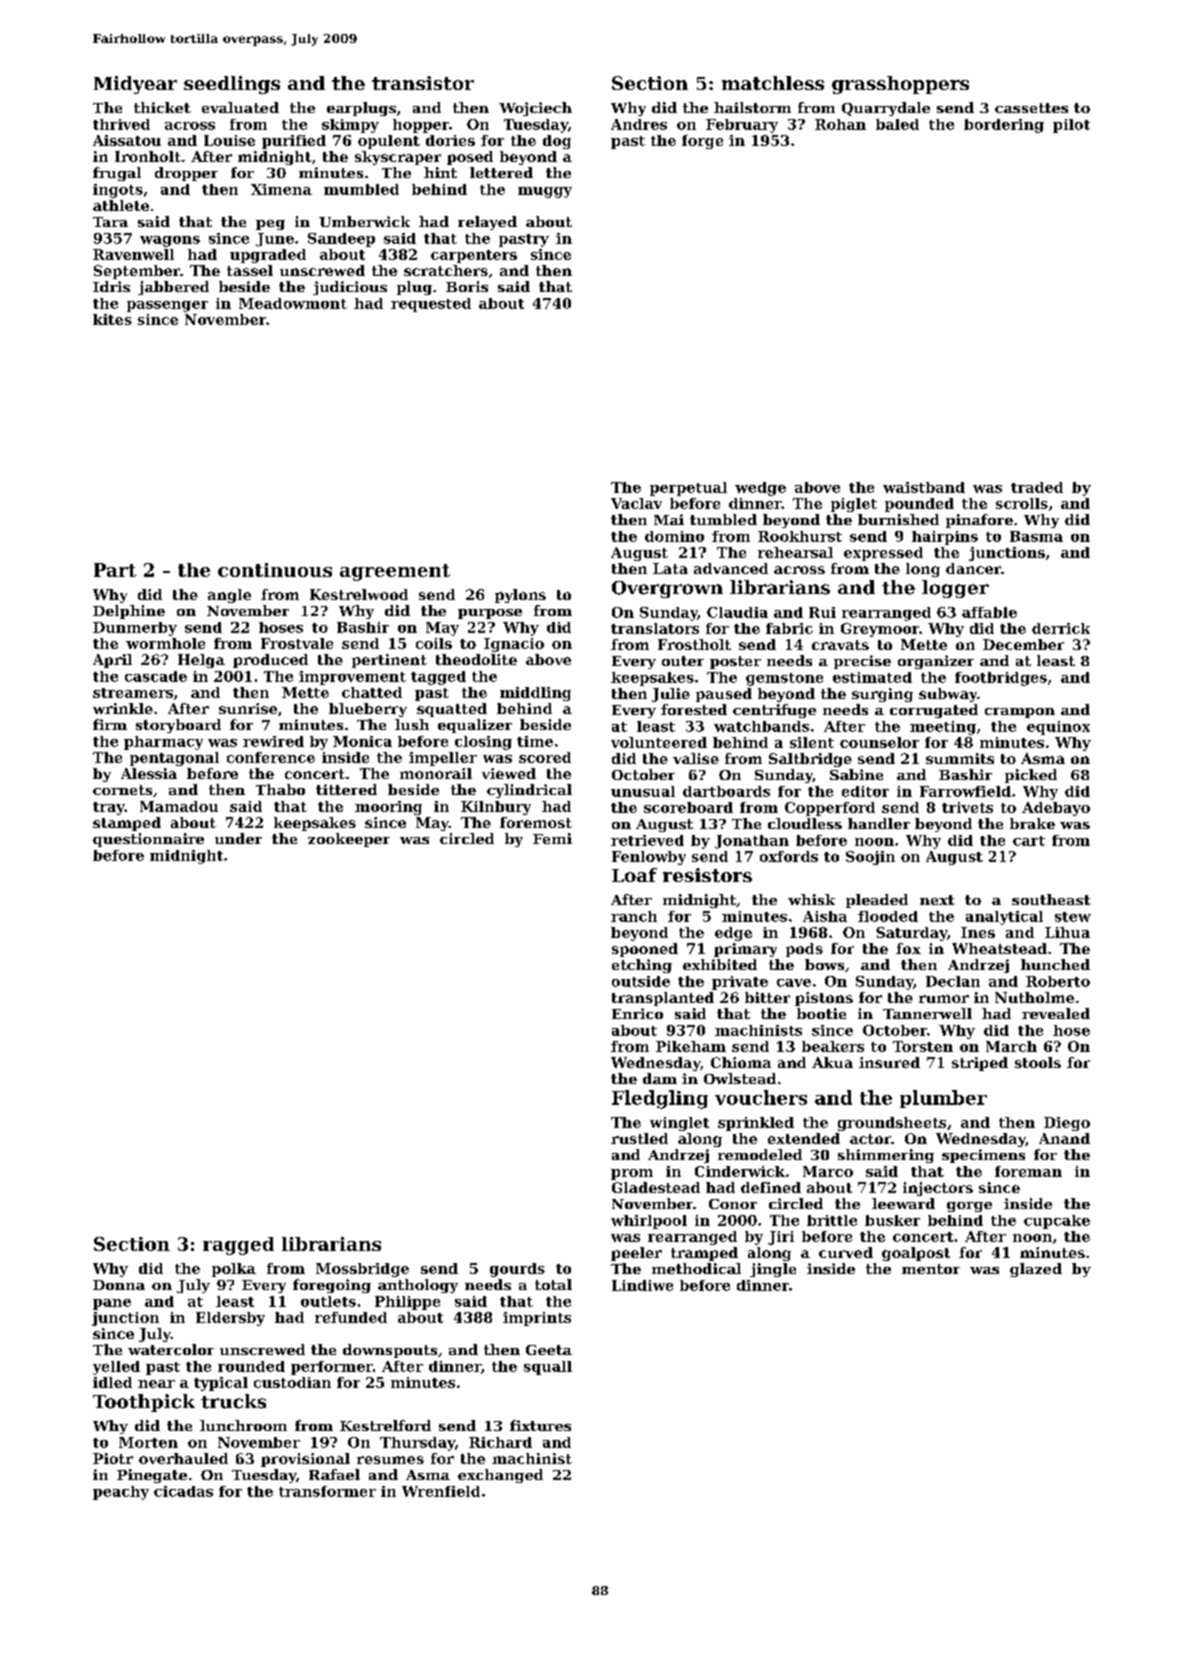  What do you see at coordinates (121, 1493) in the image?
I see `peachy` at bounding box center [121, 1493].
